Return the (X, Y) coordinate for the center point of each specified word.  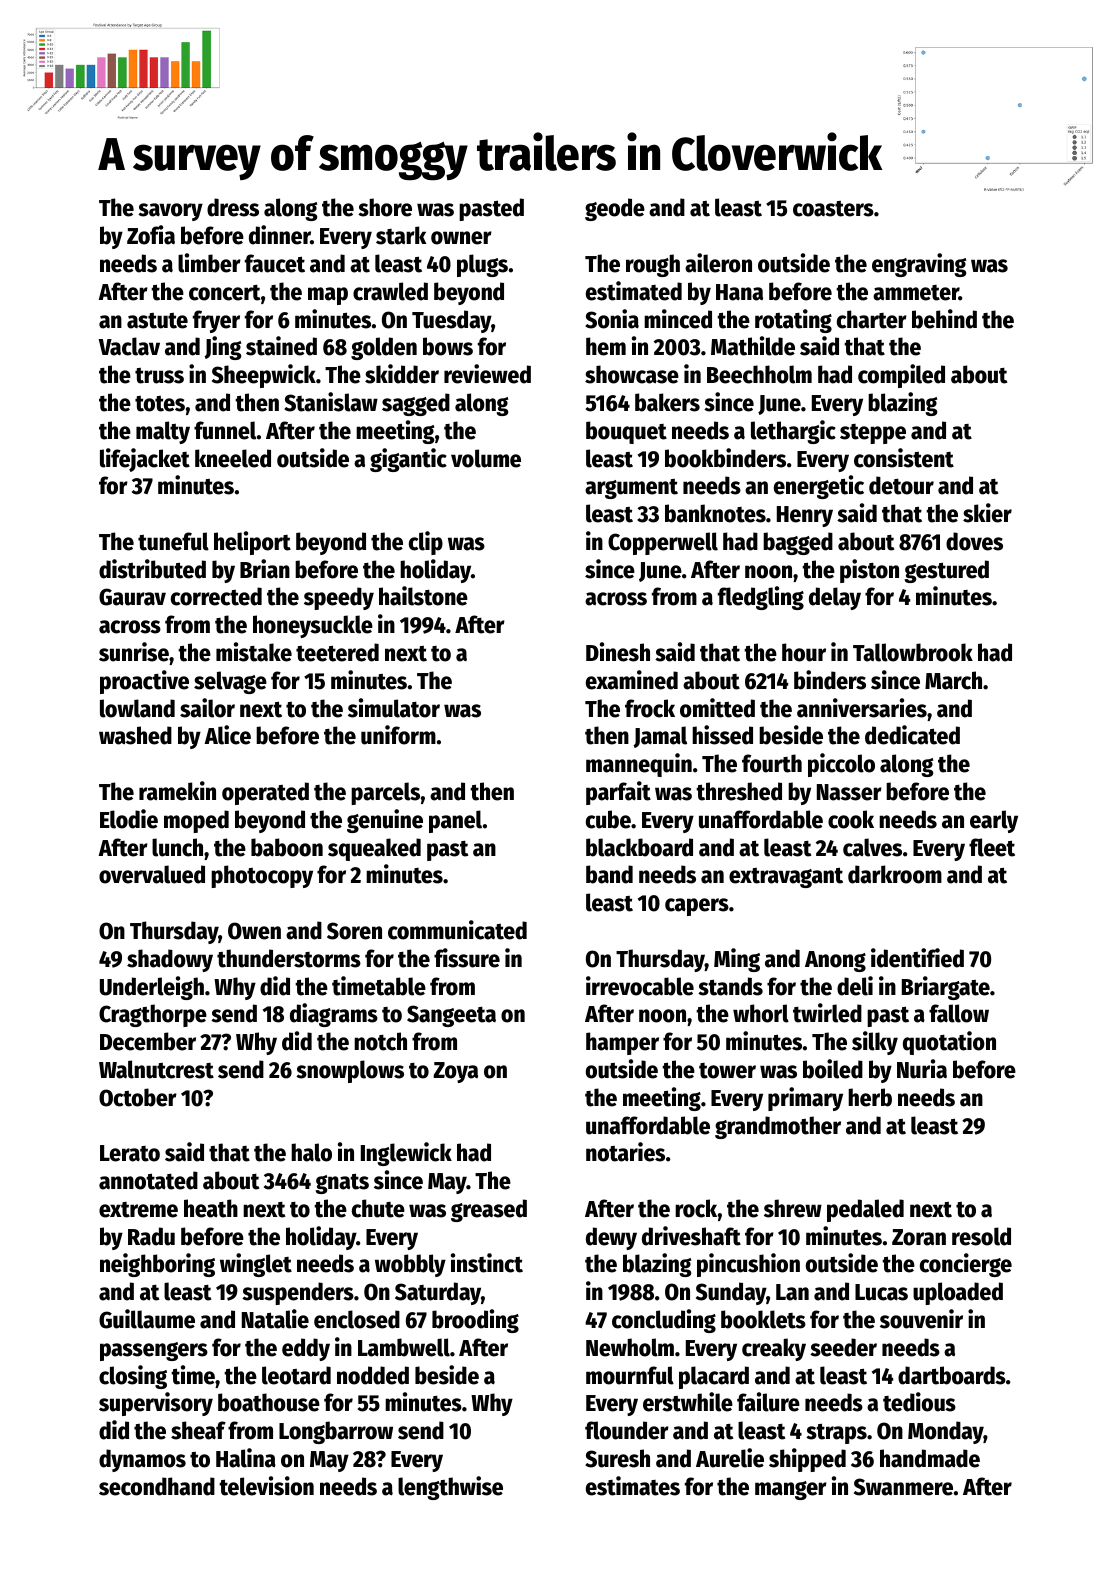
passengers (154, 1351)
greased (489, 1210)
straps (836, 1433)
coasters (833, 209)
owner (461, 238)
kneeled (233, 458)
